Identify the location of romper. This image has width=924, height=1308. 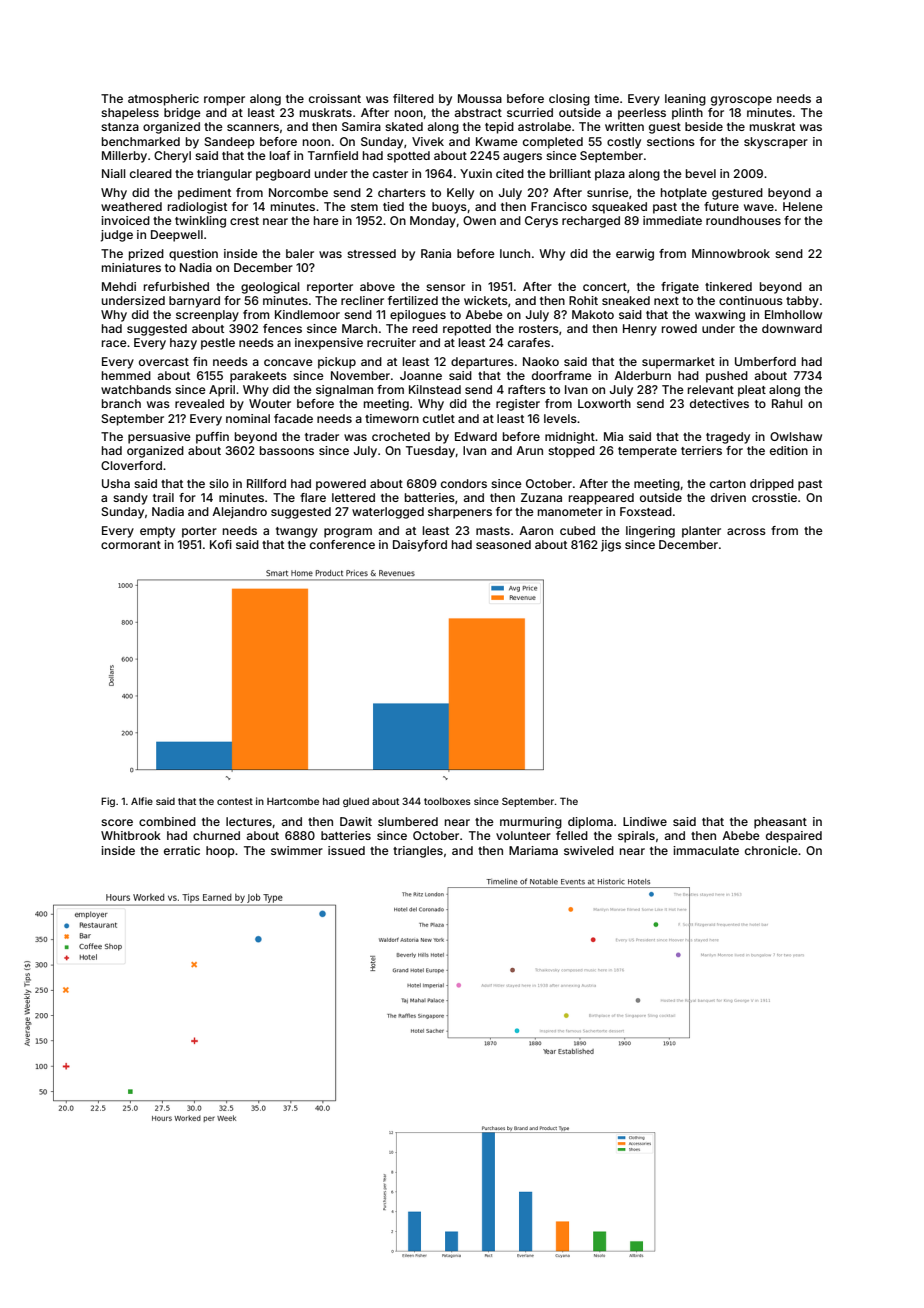
(224, 101).
